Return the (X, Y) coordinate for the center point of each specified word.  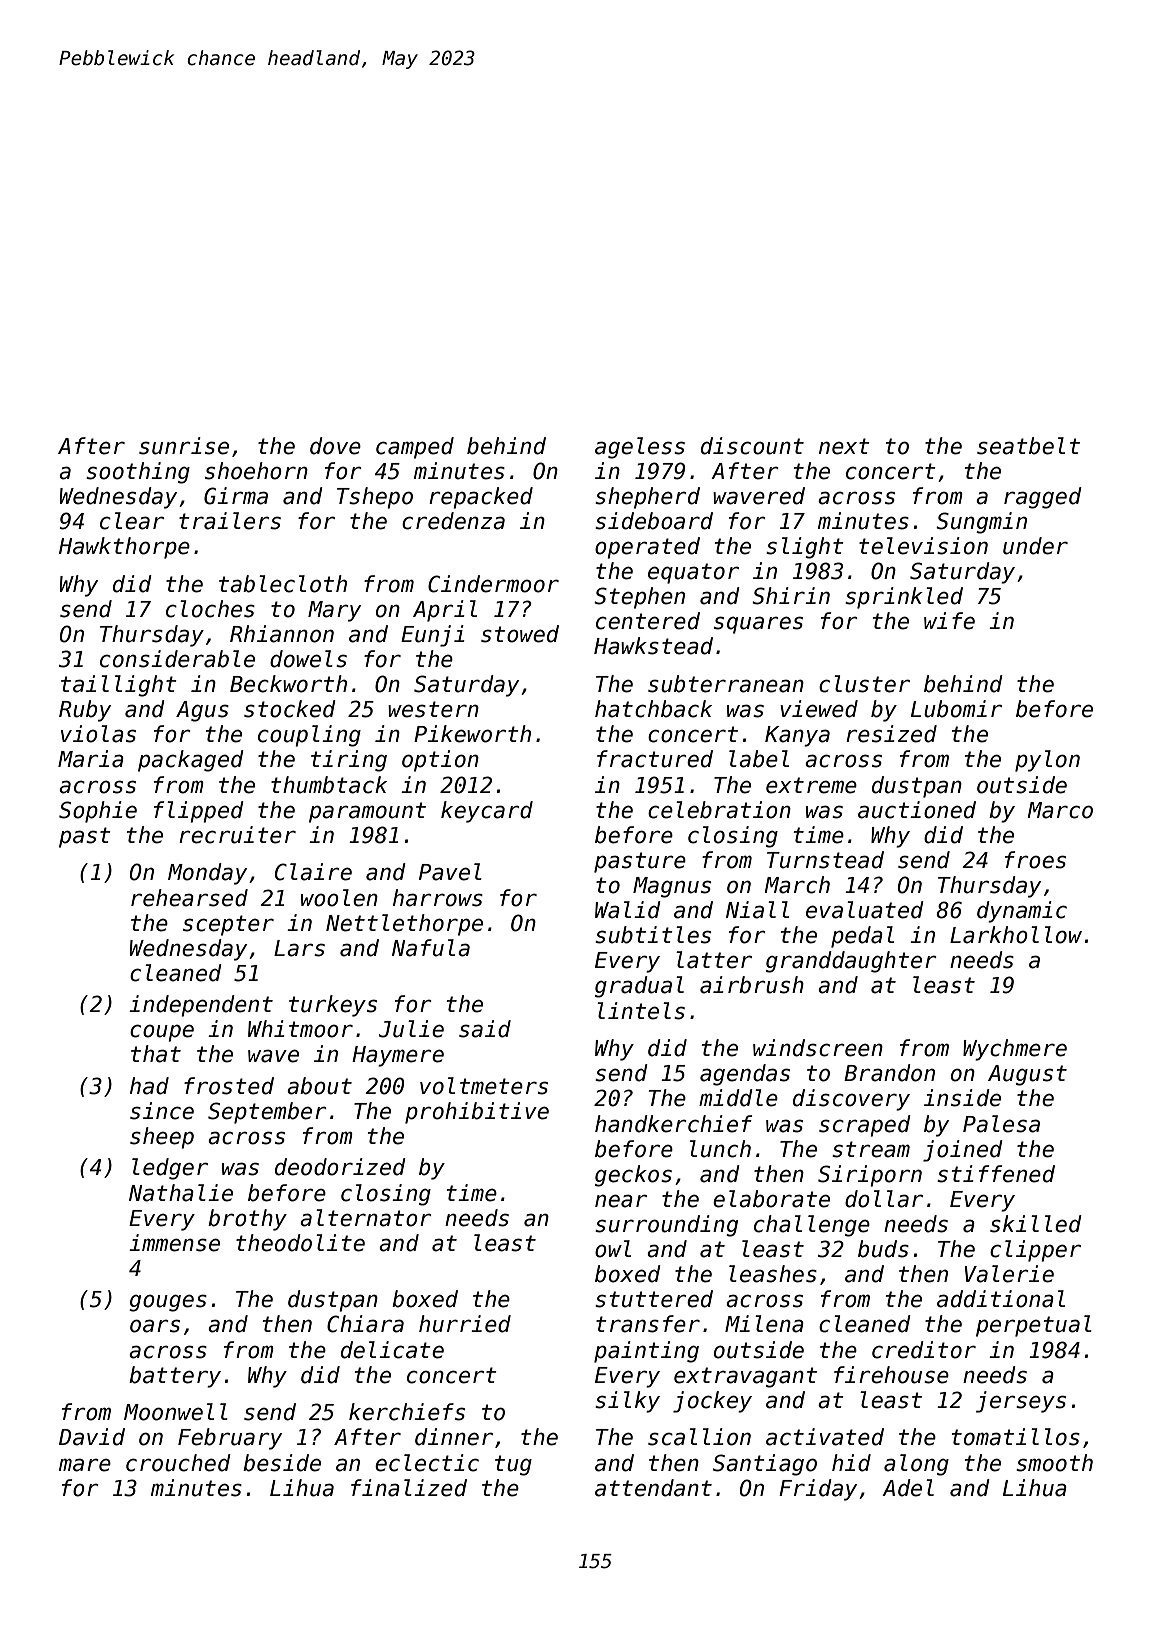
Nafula (431, 948)
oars (155, 1326)
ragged (1043, 498)
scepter (228, 925)
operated (647, 548)
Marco (1060, 810)
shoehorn (256, 471)
